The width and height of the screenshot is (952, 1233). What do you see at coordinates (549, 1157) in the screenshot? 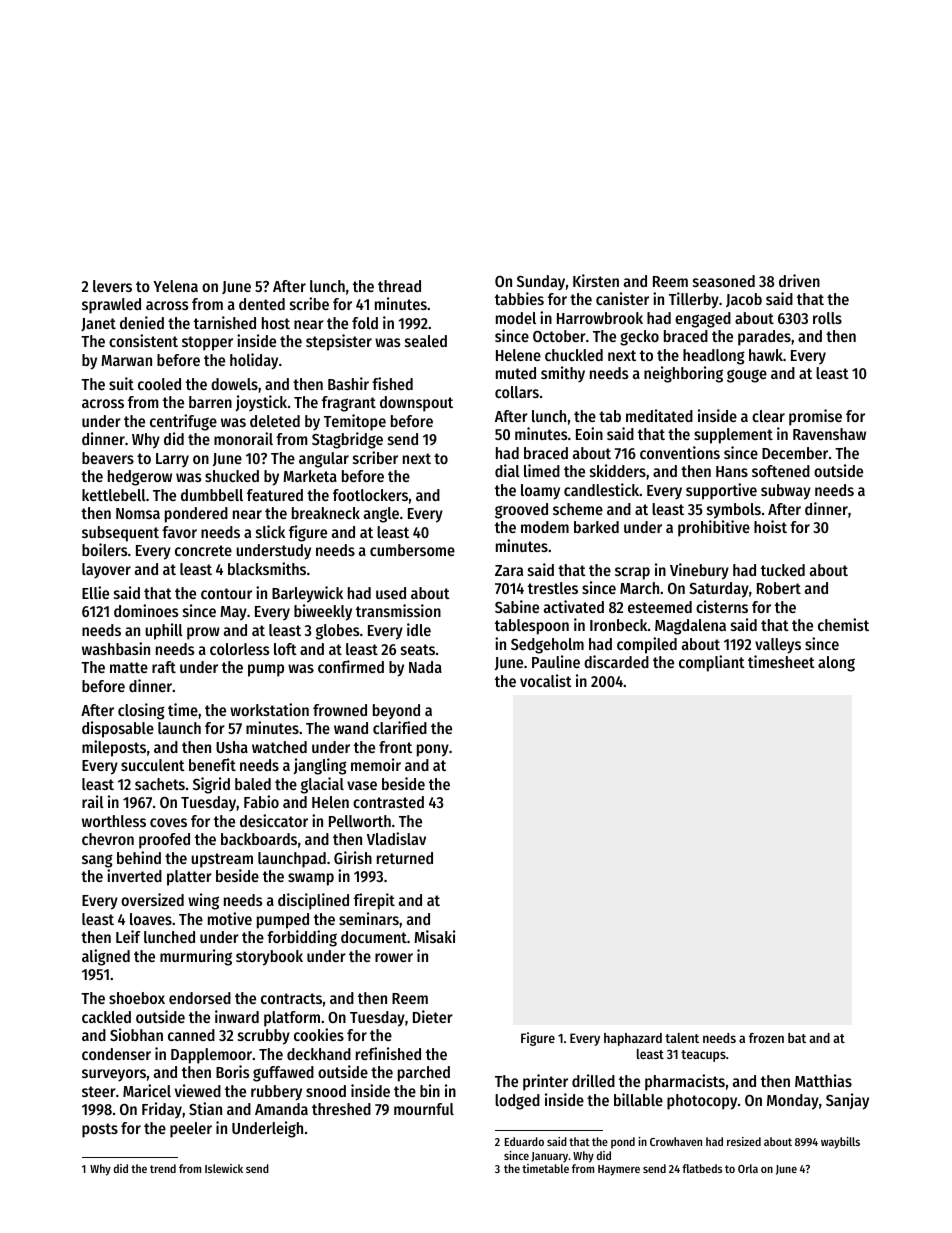
I see `January` at bounding box center [549, 1157].
